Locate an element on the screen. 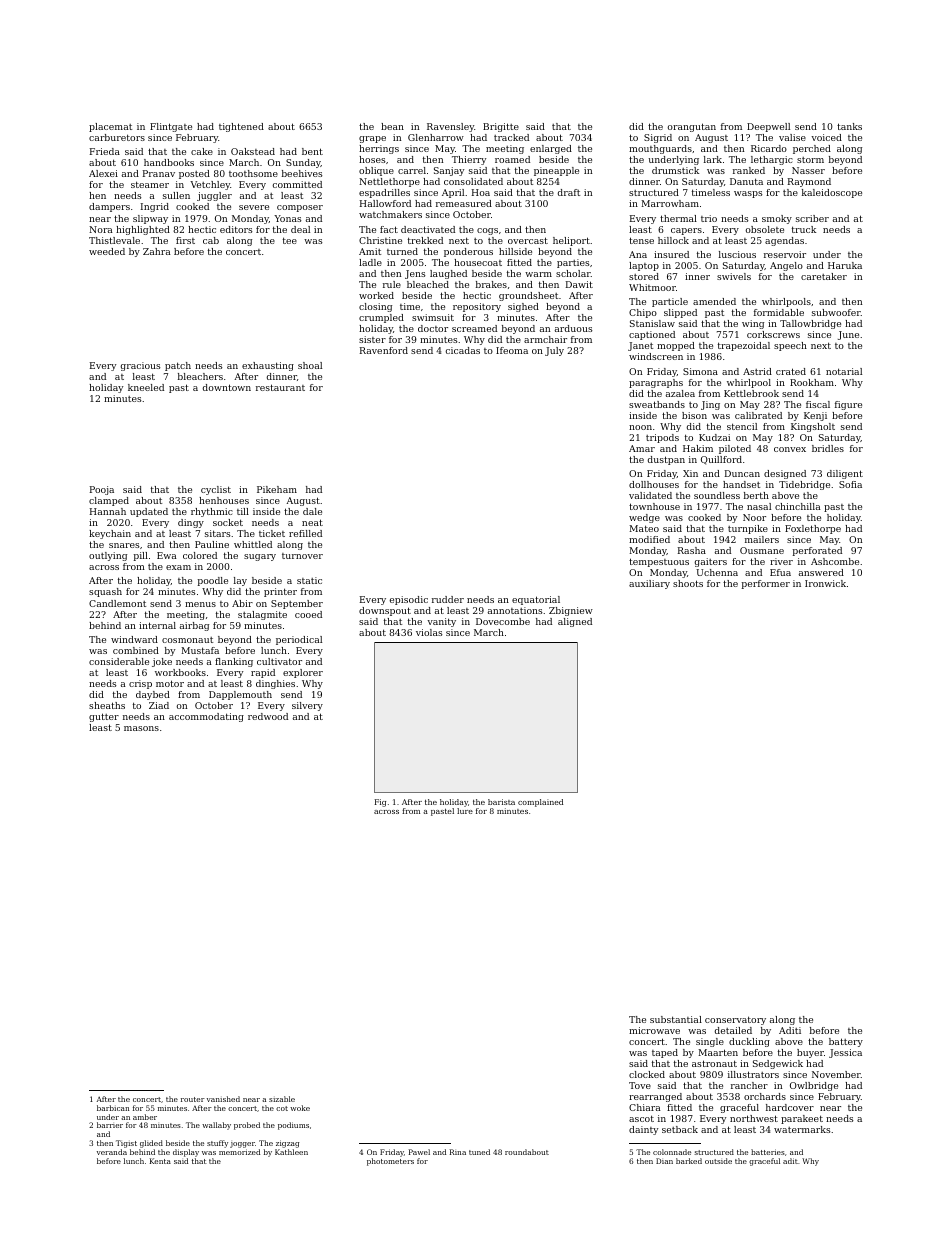 The height and width of the screenshot is (1233, 952). display is located at coordinates (186, 1153).
